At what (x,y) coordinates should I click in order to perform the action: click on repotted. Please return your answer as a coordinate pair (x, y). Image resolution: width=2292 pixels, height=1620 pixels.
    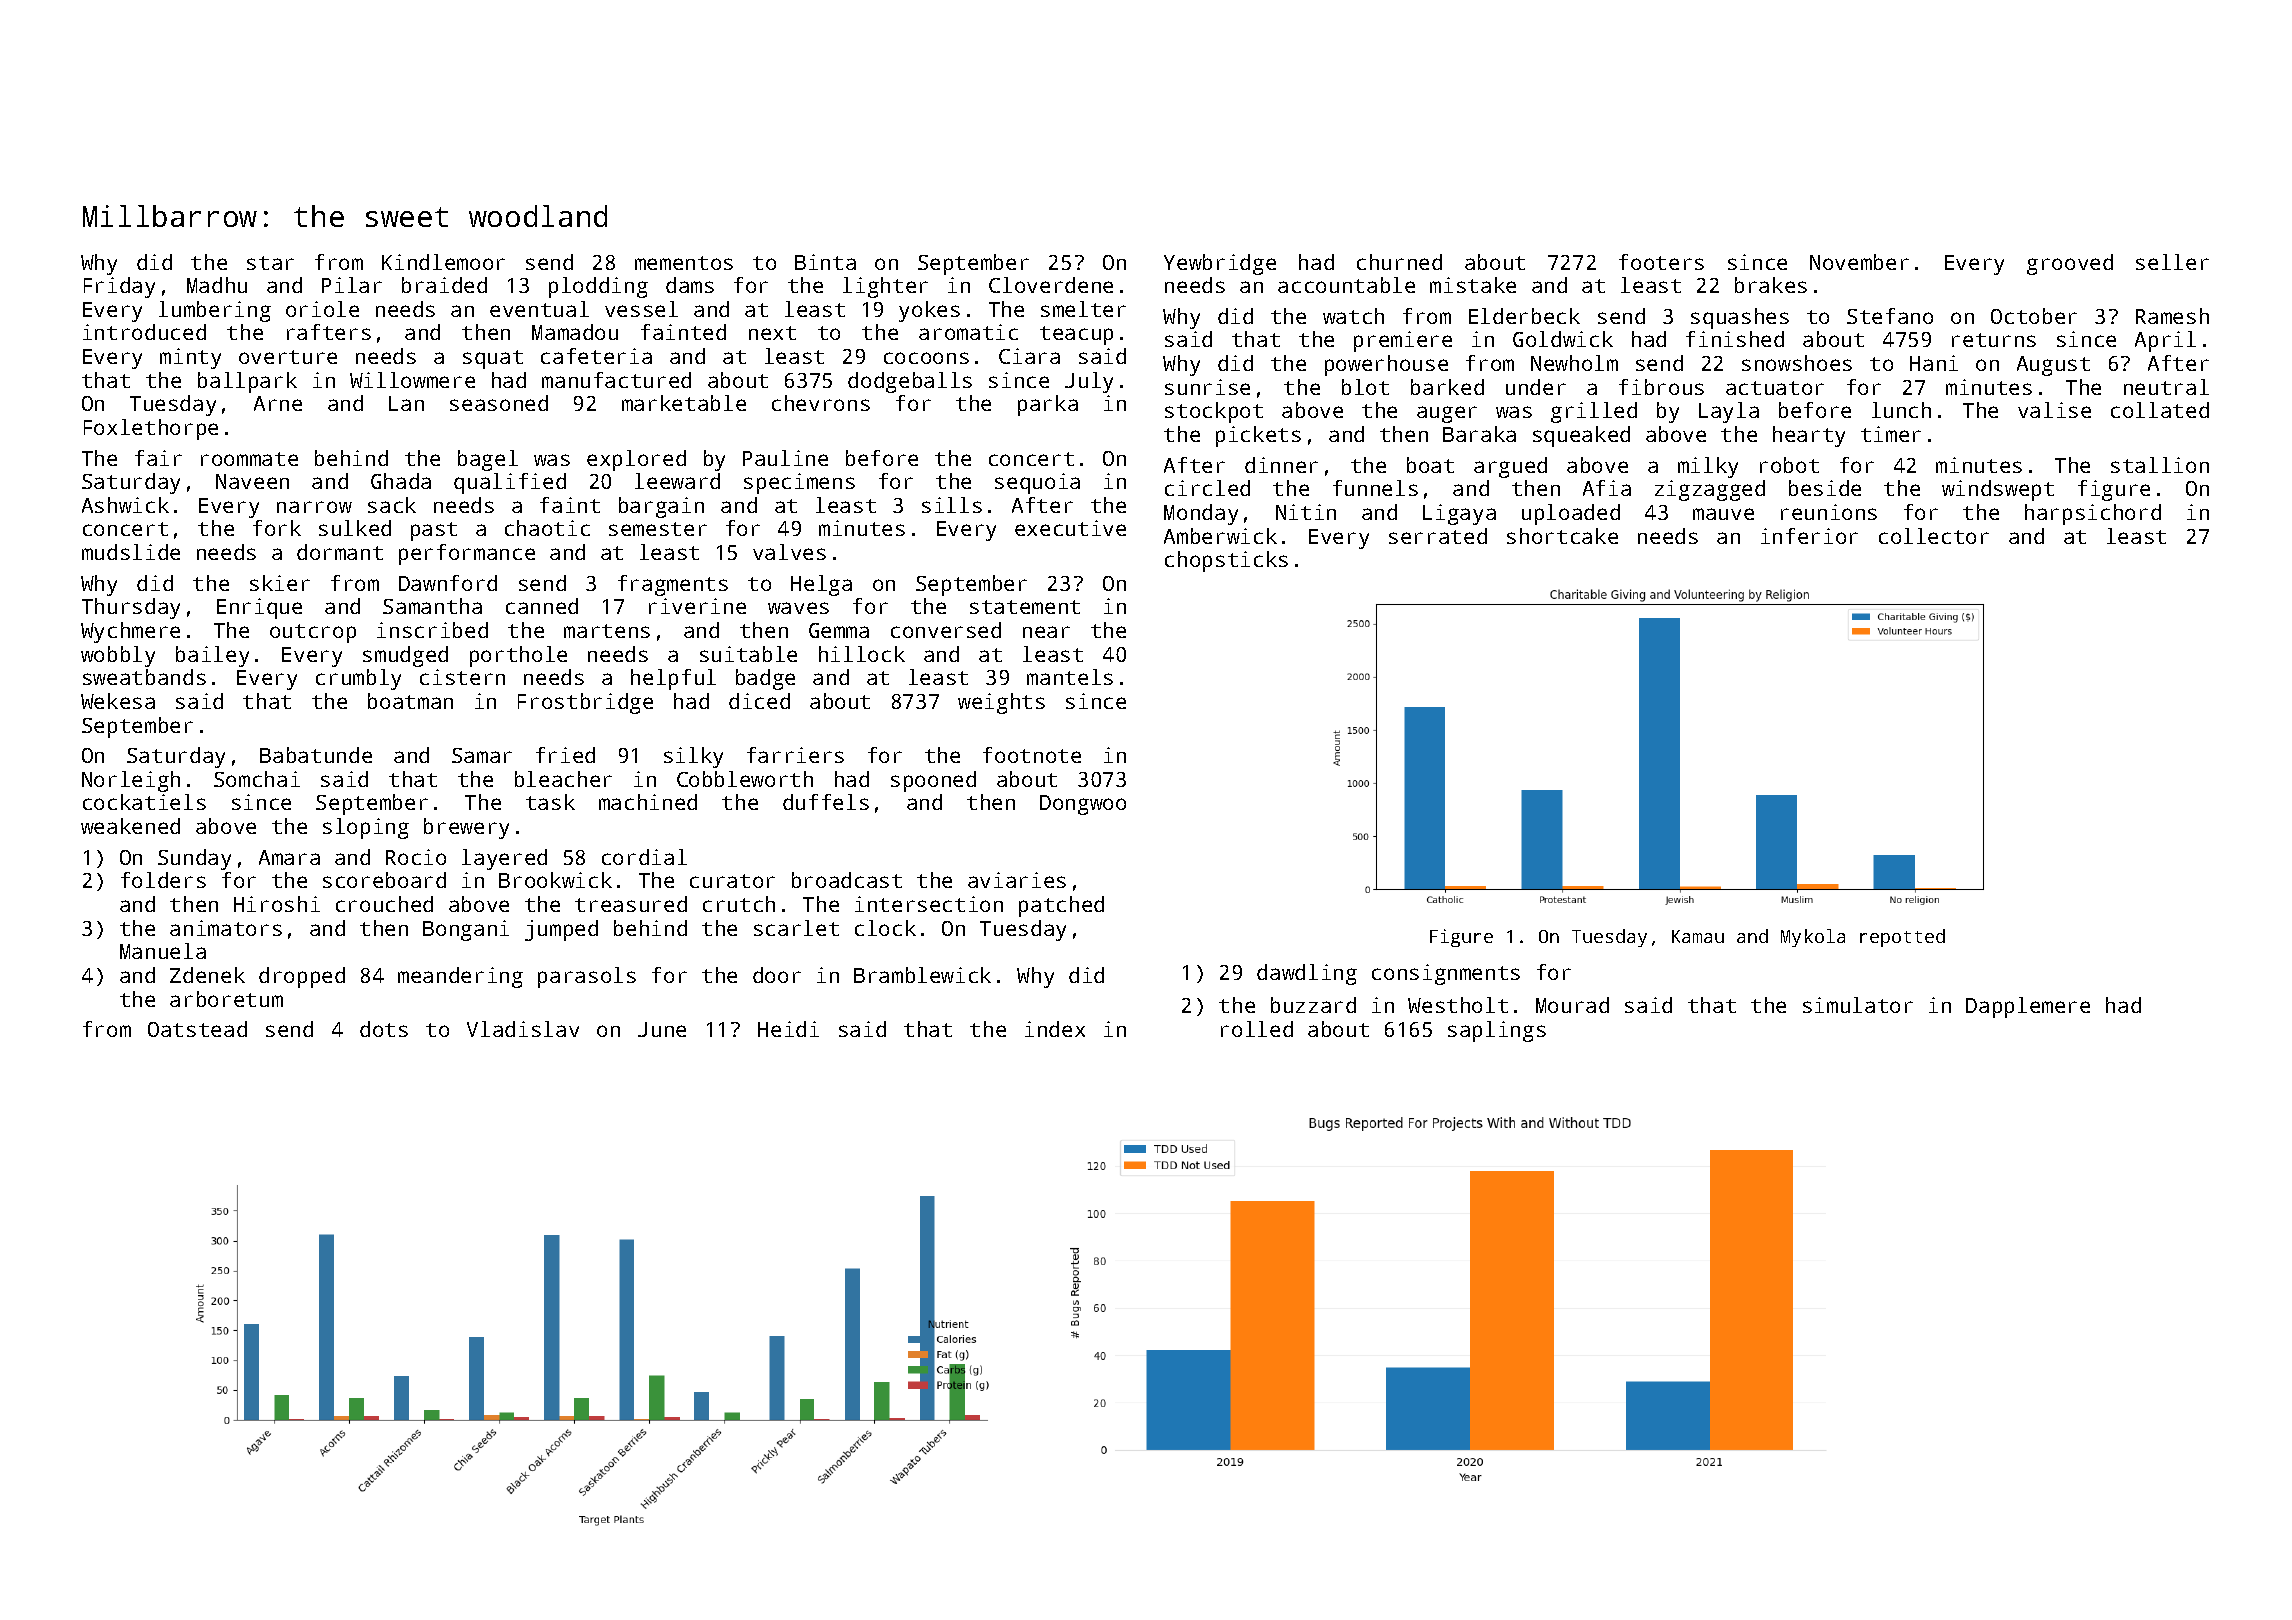
    Looking at the image, I should click on (1902, 938).
